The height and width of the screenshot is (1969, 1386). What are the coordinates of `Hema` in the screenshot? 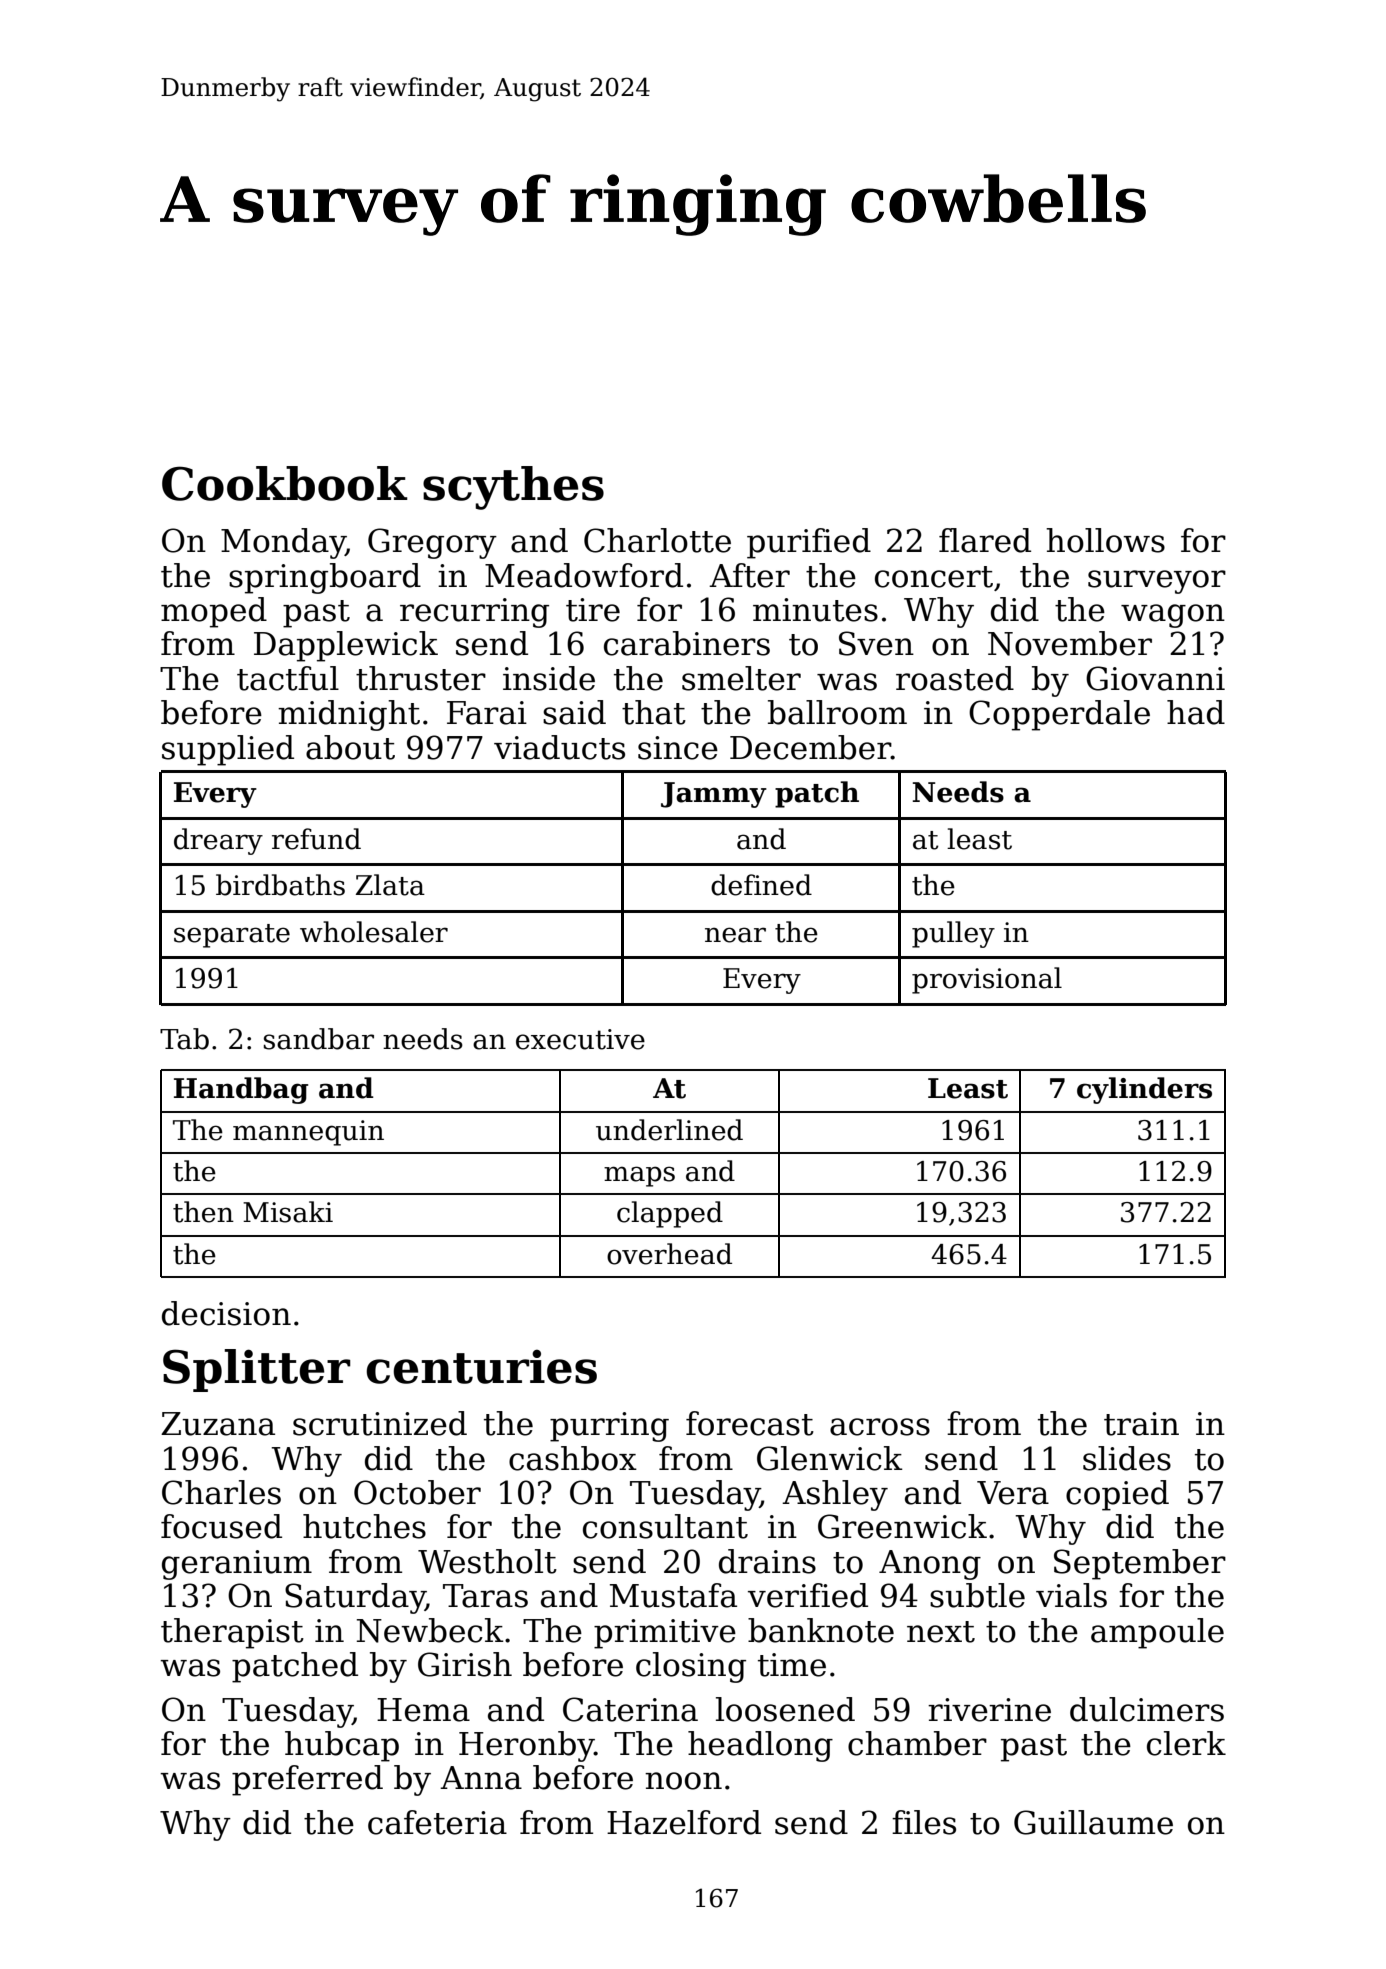 It's located at (423, 1710).
